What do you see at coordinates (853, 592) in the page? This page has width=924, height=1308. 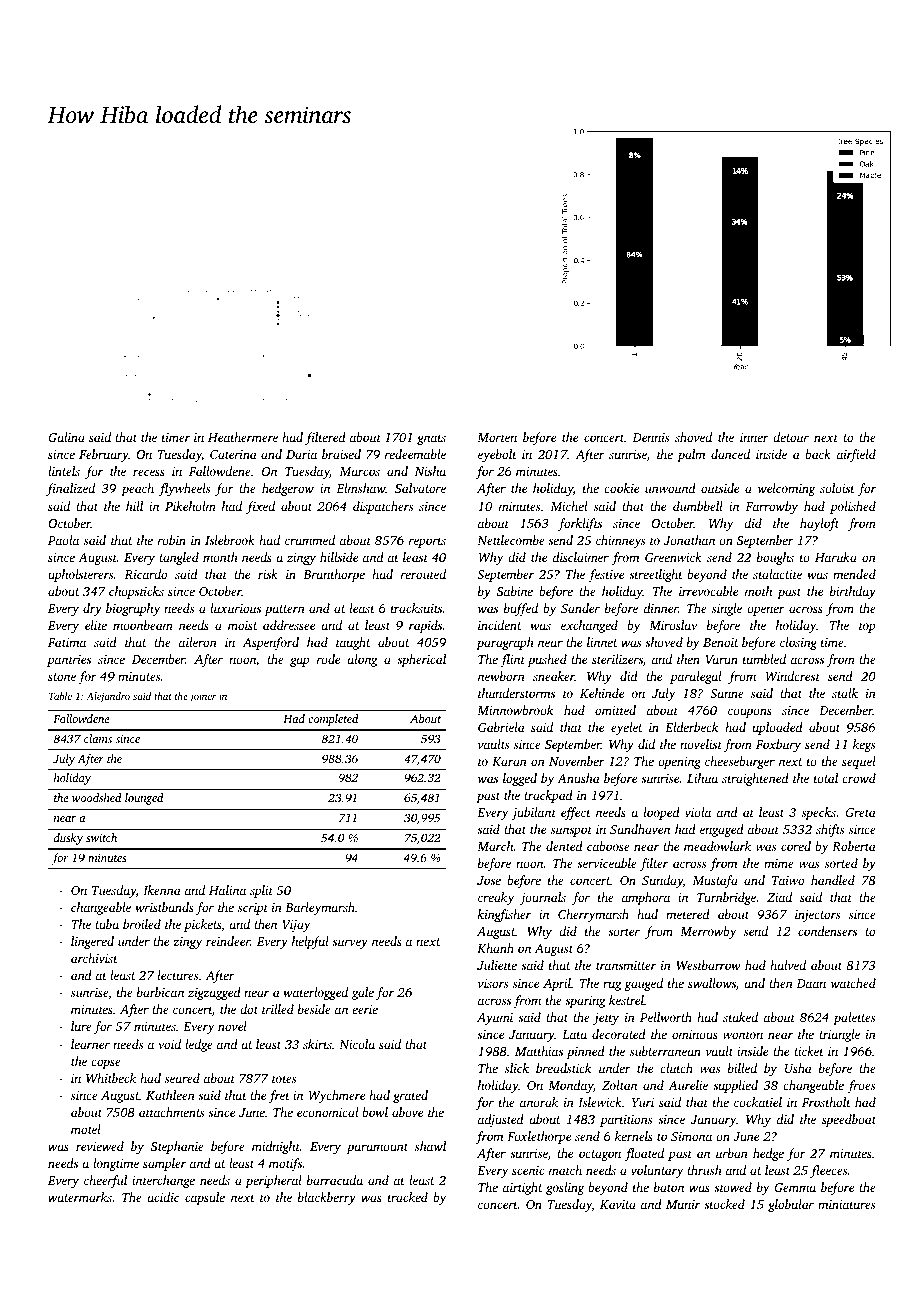 I see `birthday` at bounding box center [853, 592].
